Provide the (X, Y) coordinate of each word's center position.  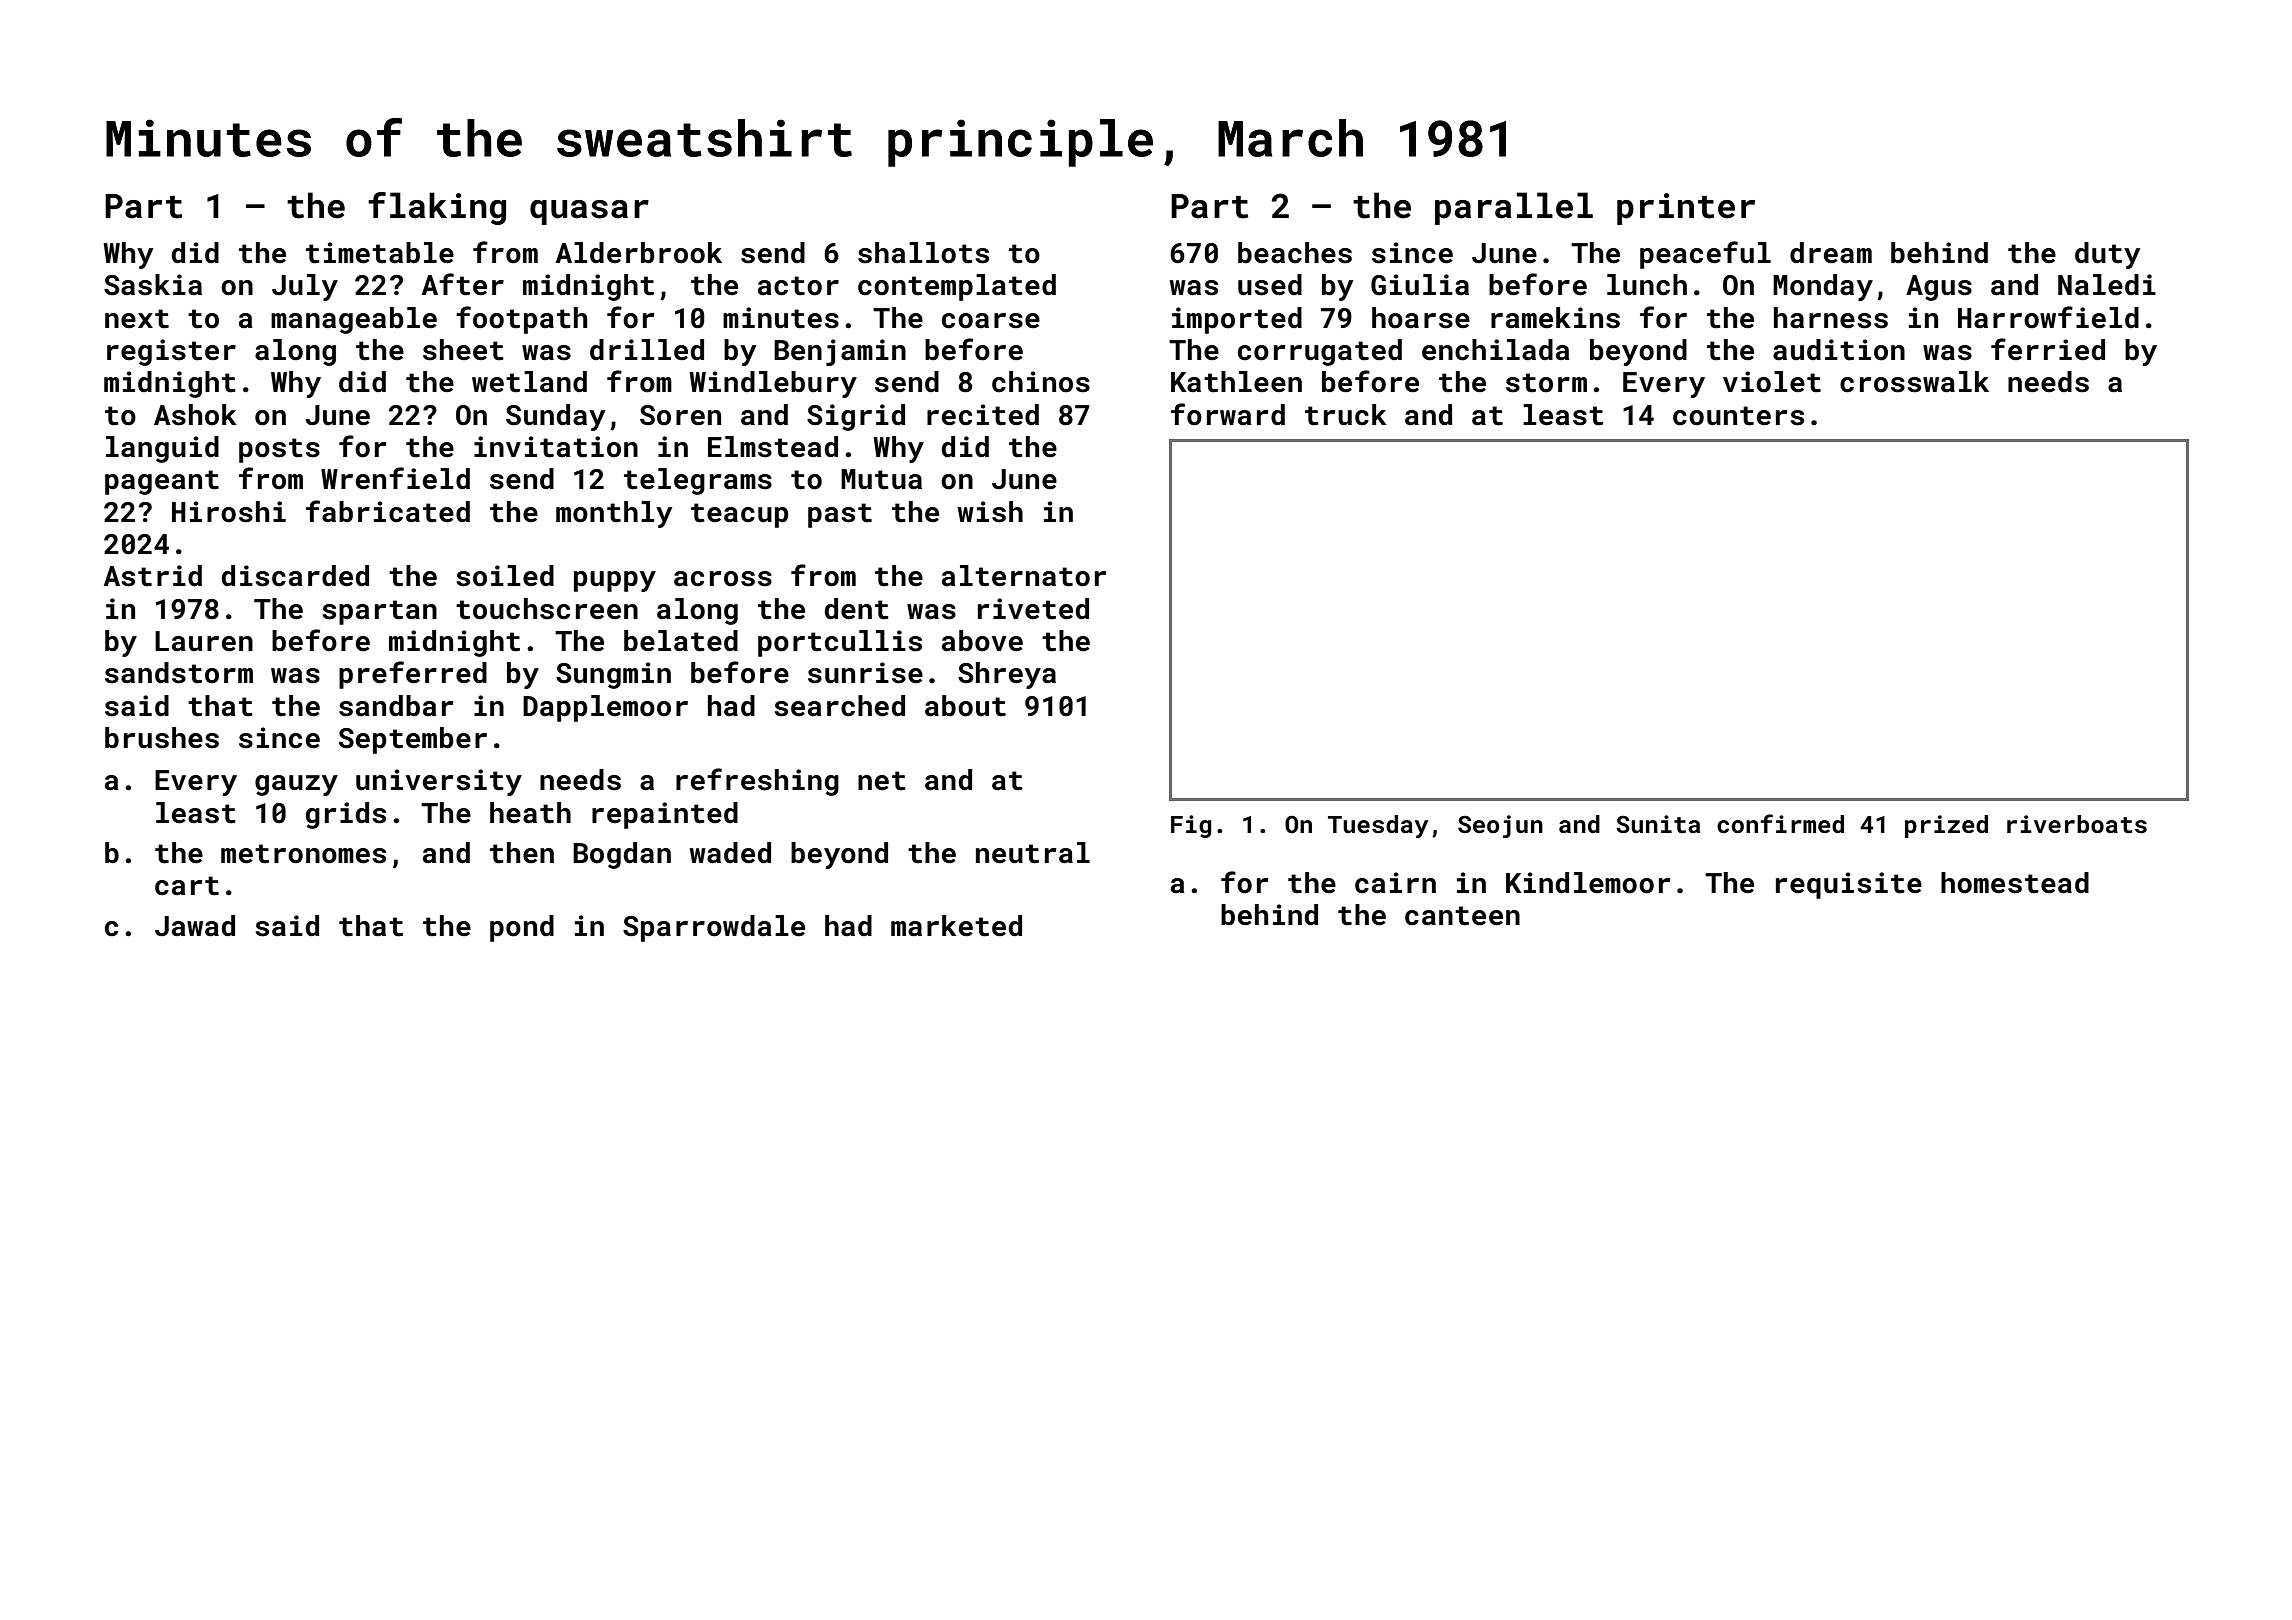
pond (522, 928)
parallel (1514, 208)
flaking (437, 208)
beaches (1295, 253)
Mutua (881, 479)
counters (1738, 416)
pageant (162, 482)
